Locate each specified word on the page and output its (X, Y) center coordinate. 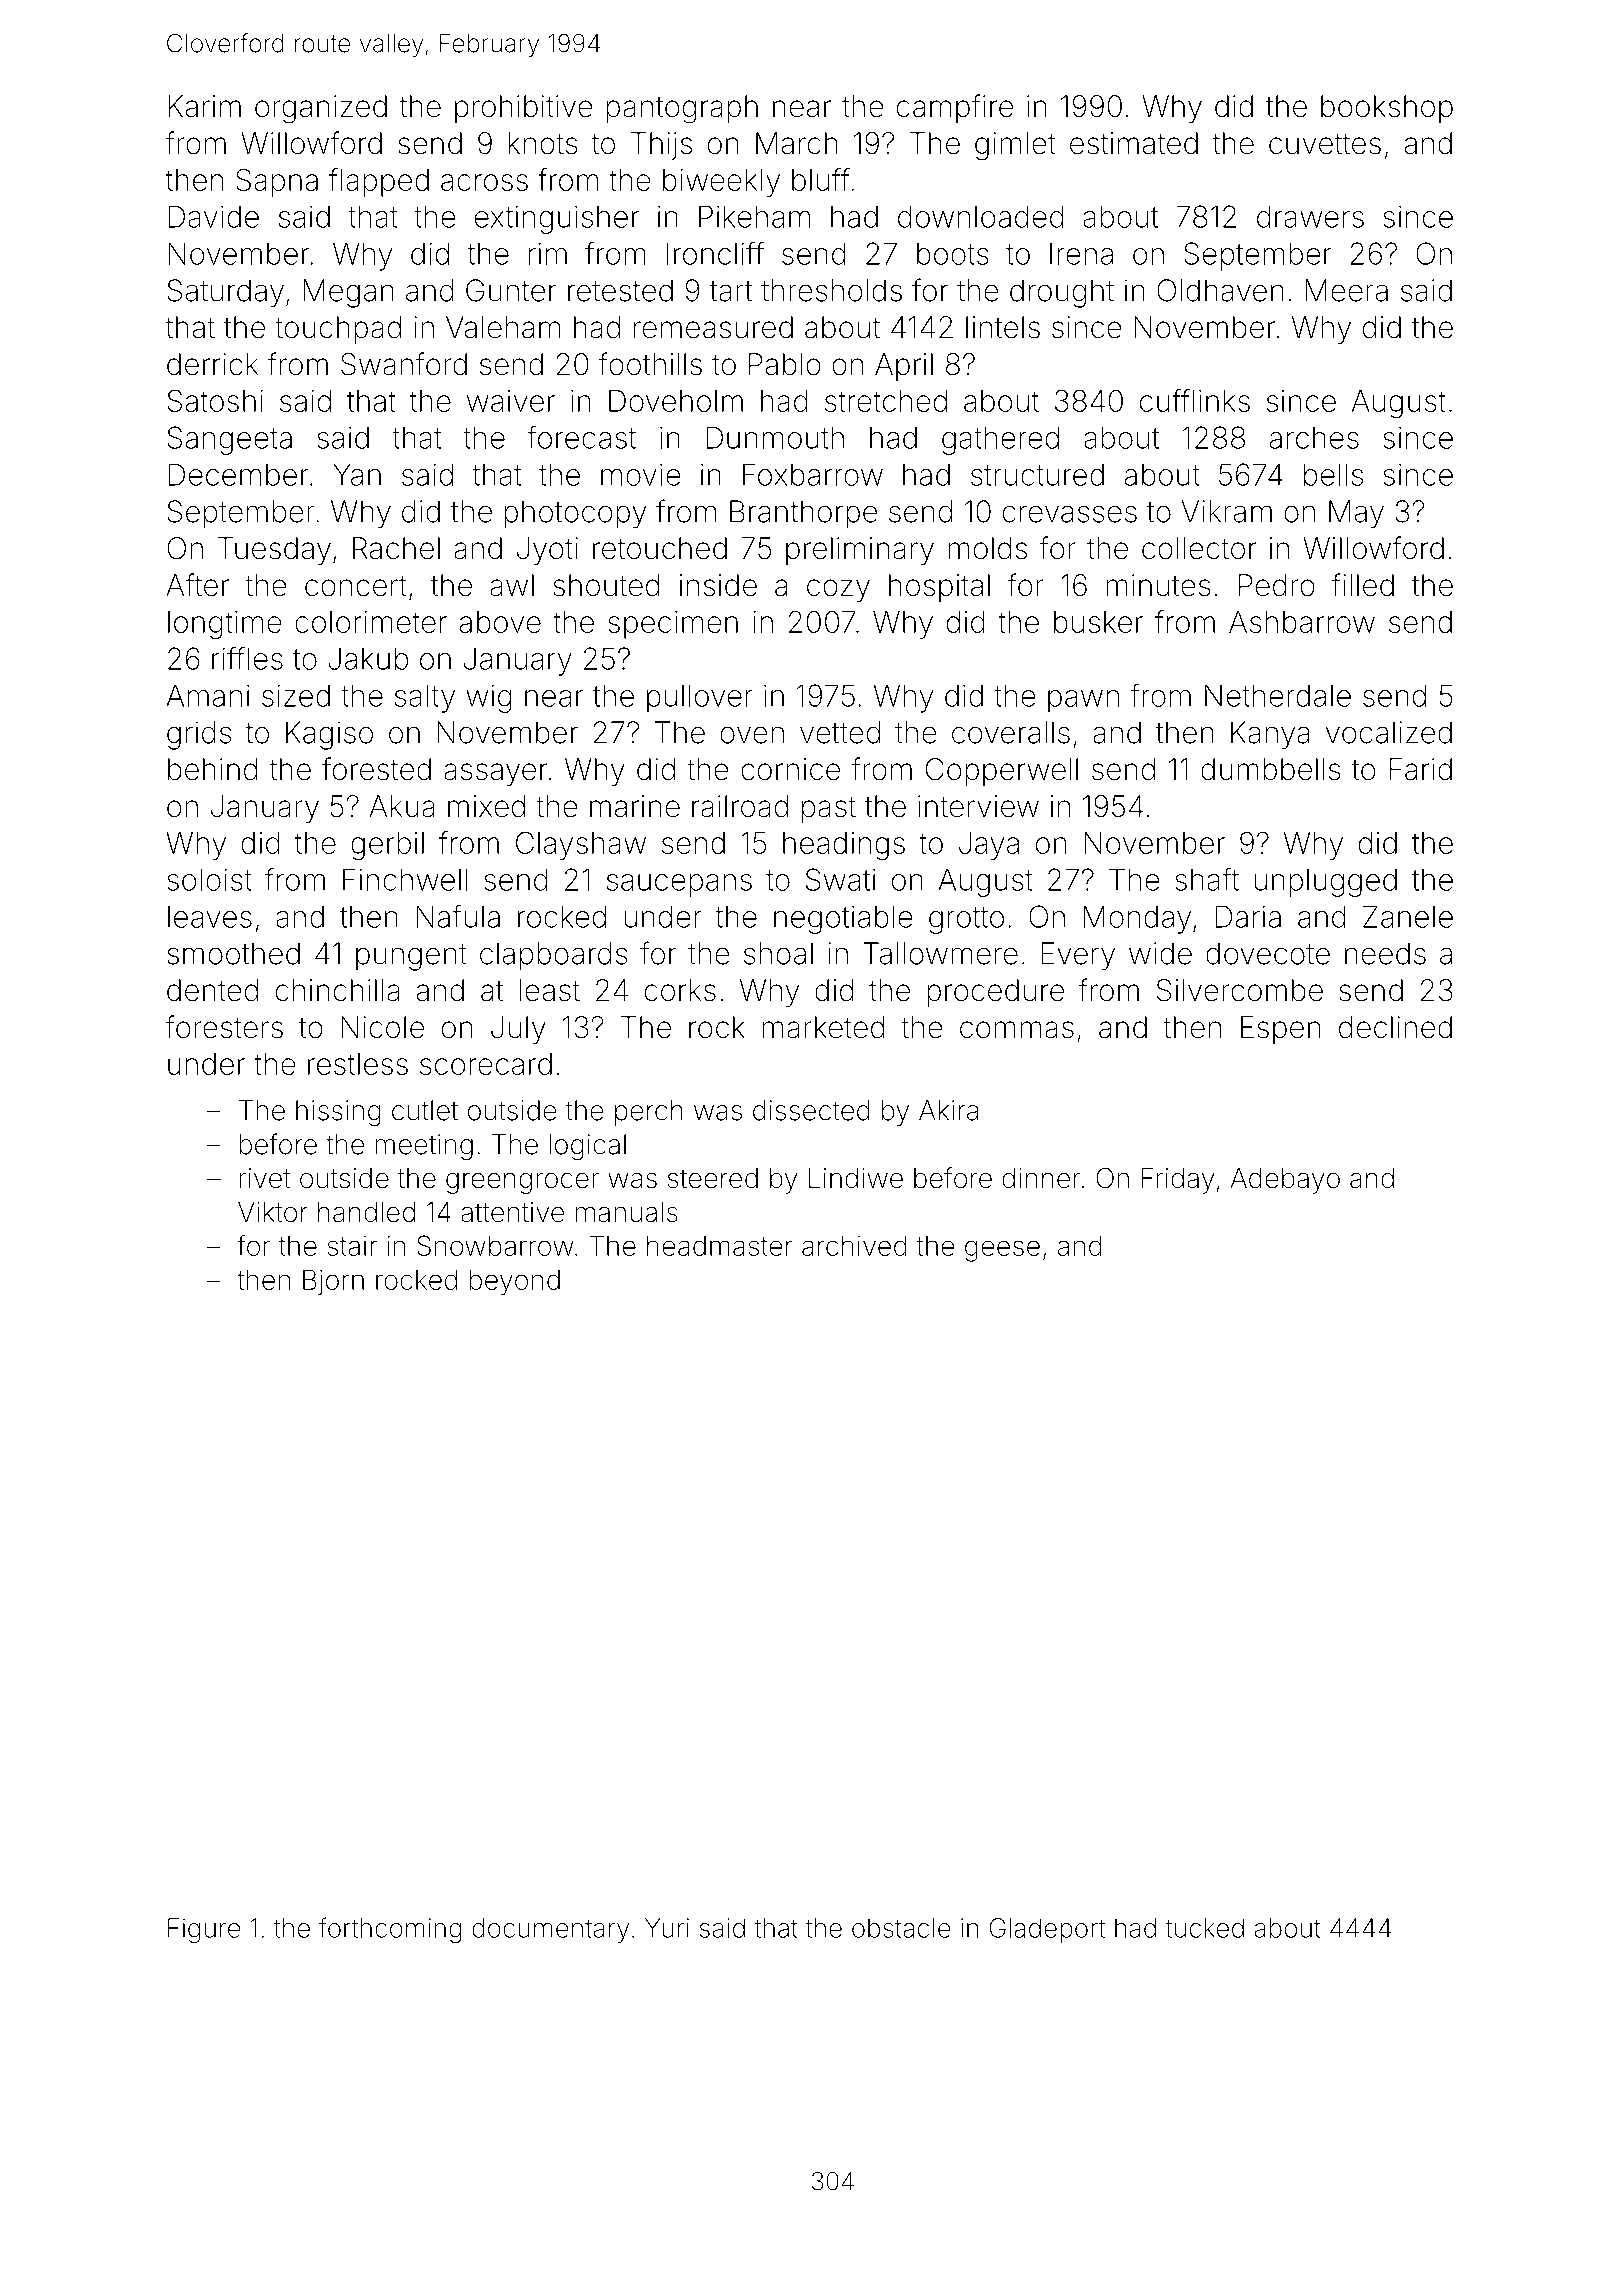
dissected (811, 1110)
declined (1395, 1027)
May (1356, 514)
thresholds (831, 290)
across (484, 182)
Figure (204, 1930)
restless (358, 1064)
